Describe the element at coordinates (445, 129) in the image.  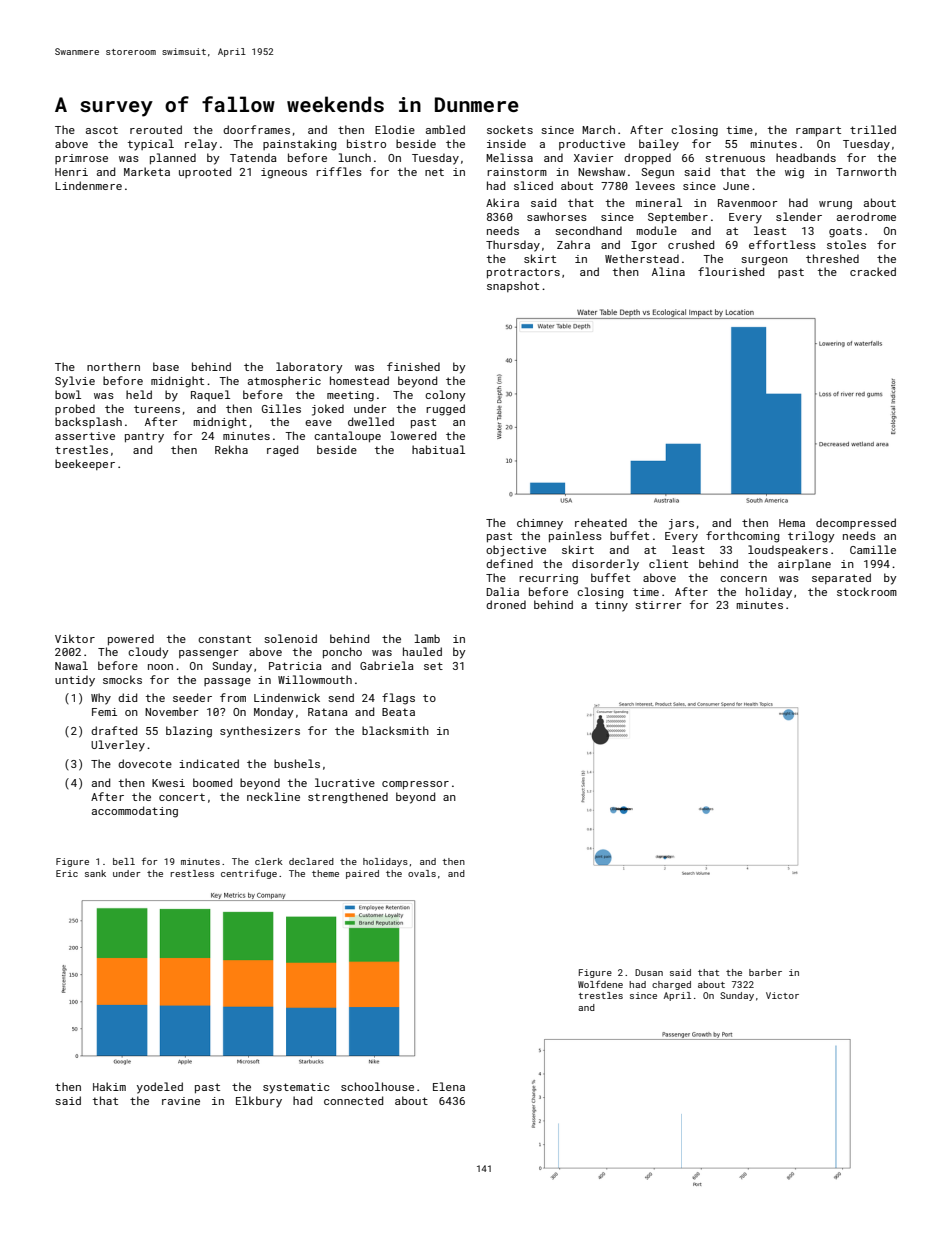
I see `ambled` at that location.
